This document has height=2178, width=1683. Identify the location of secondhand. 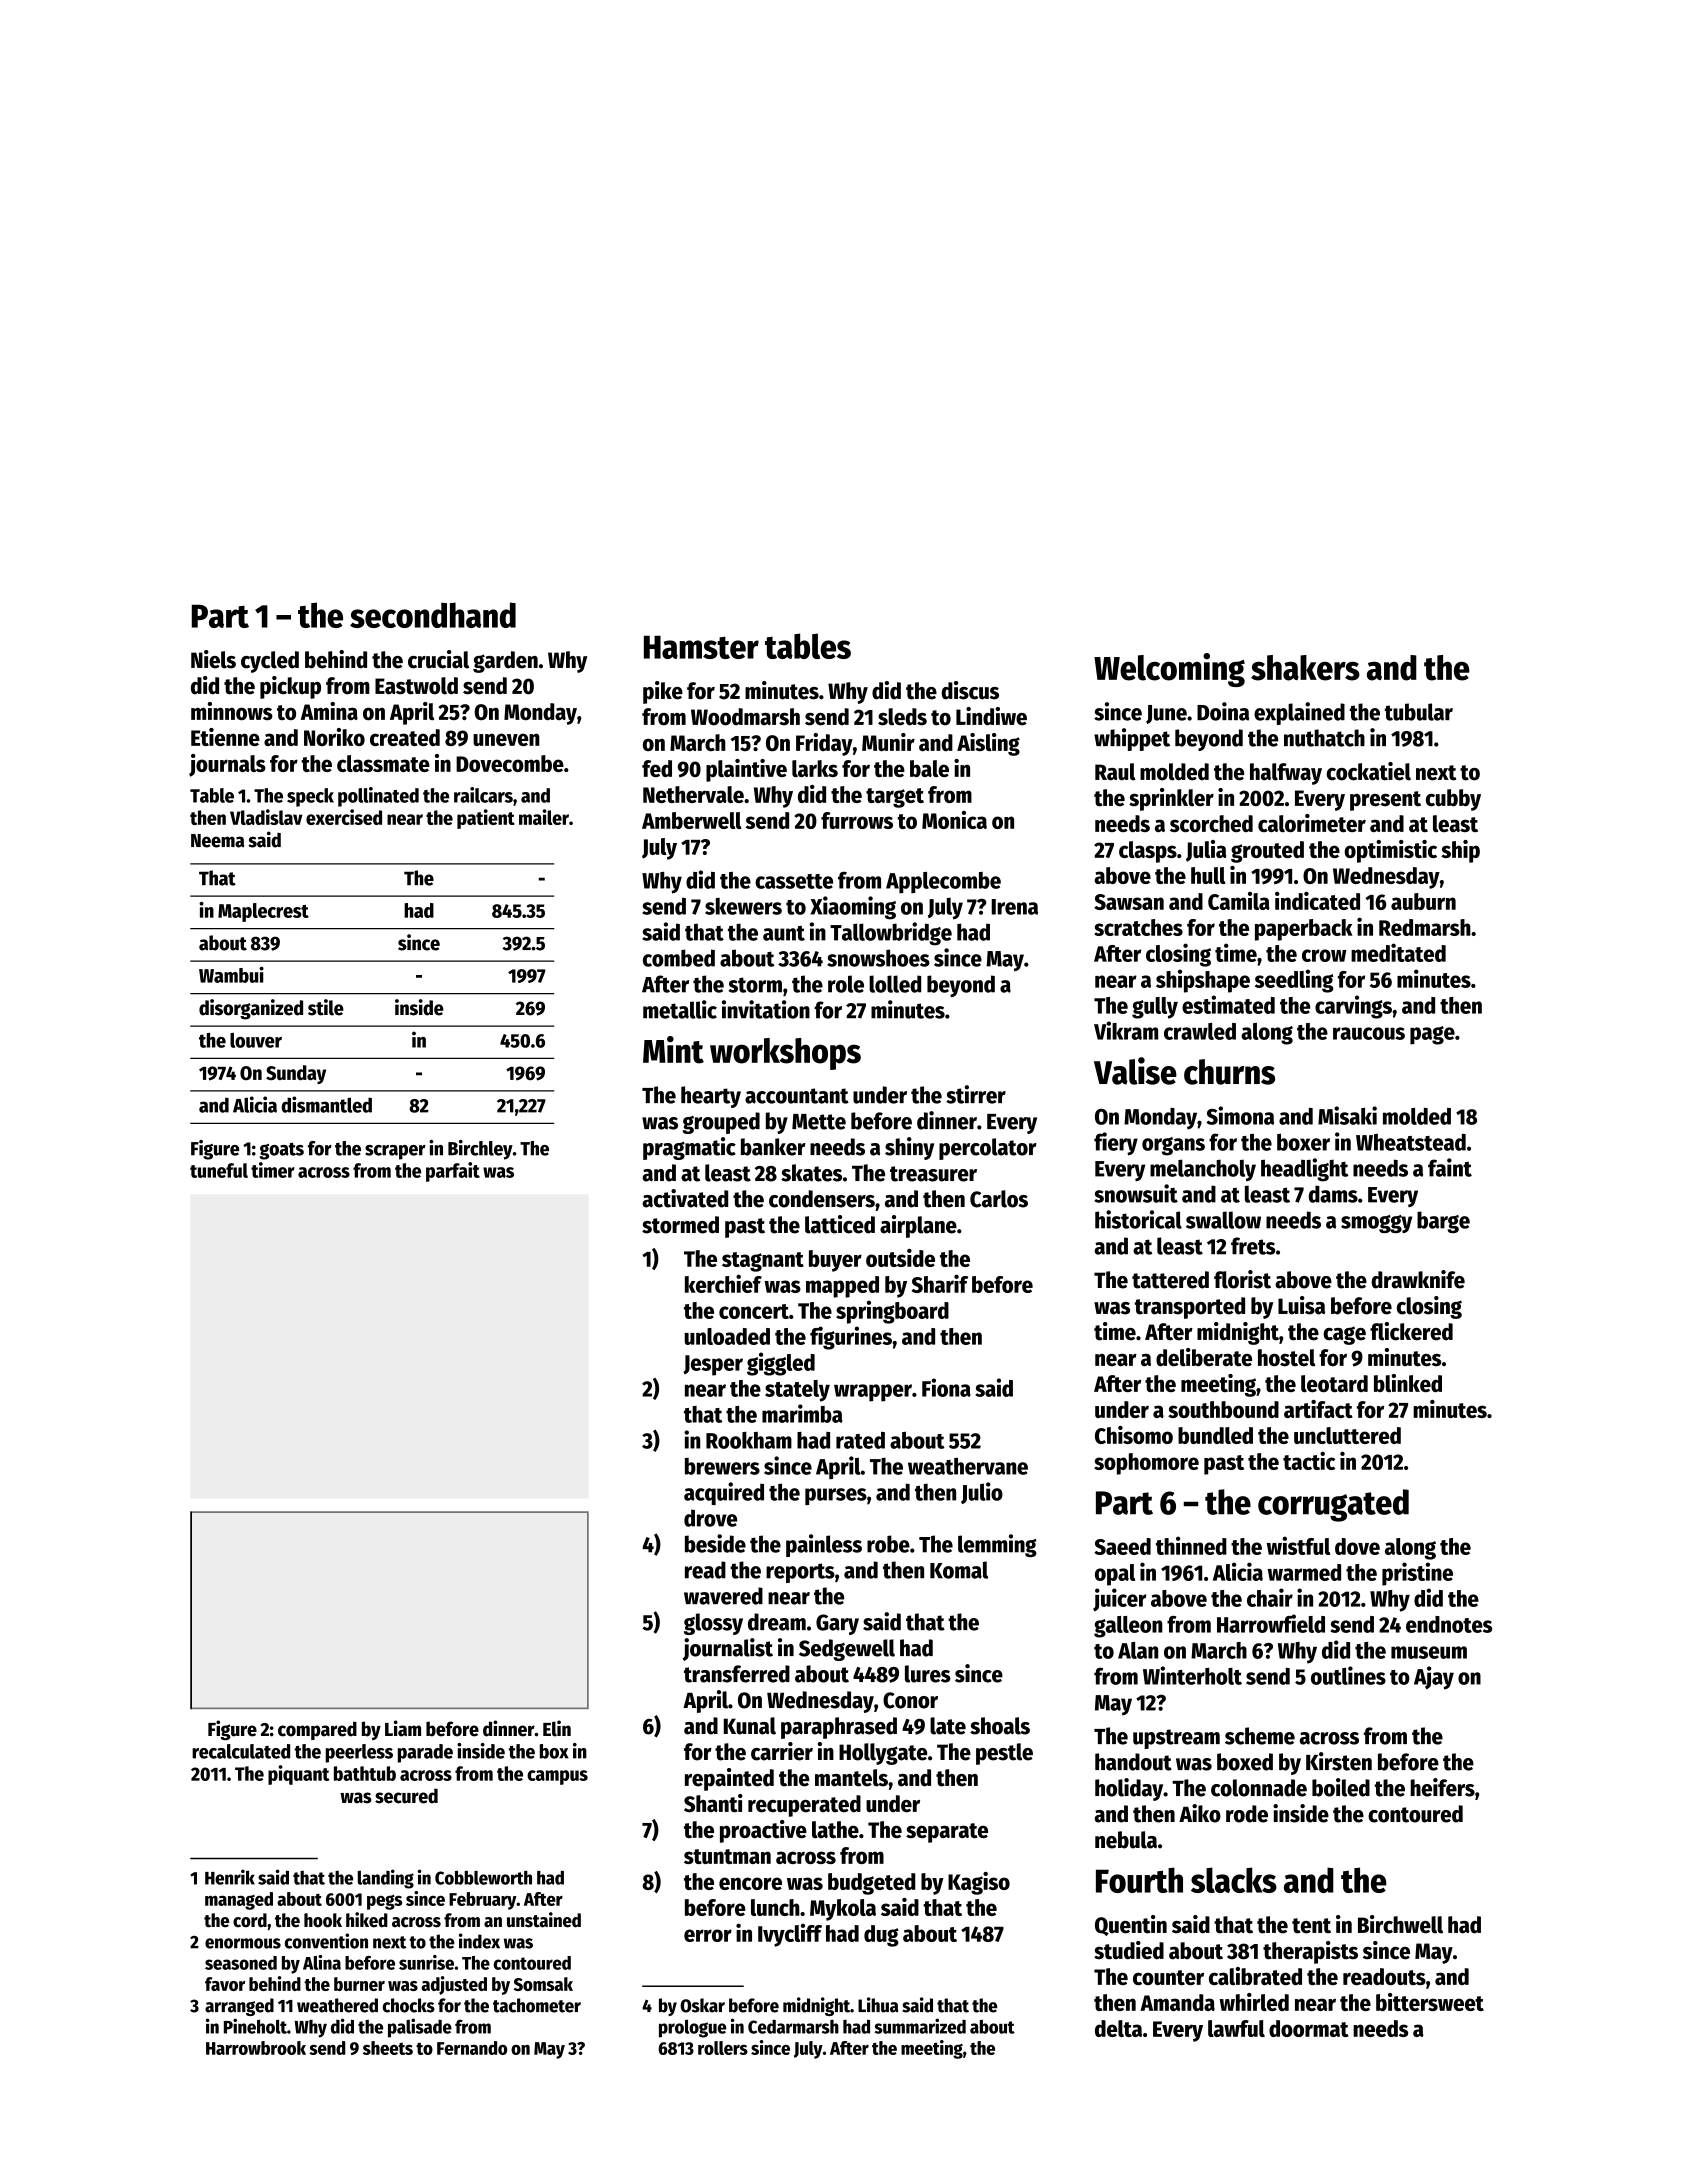
(433, 615).
